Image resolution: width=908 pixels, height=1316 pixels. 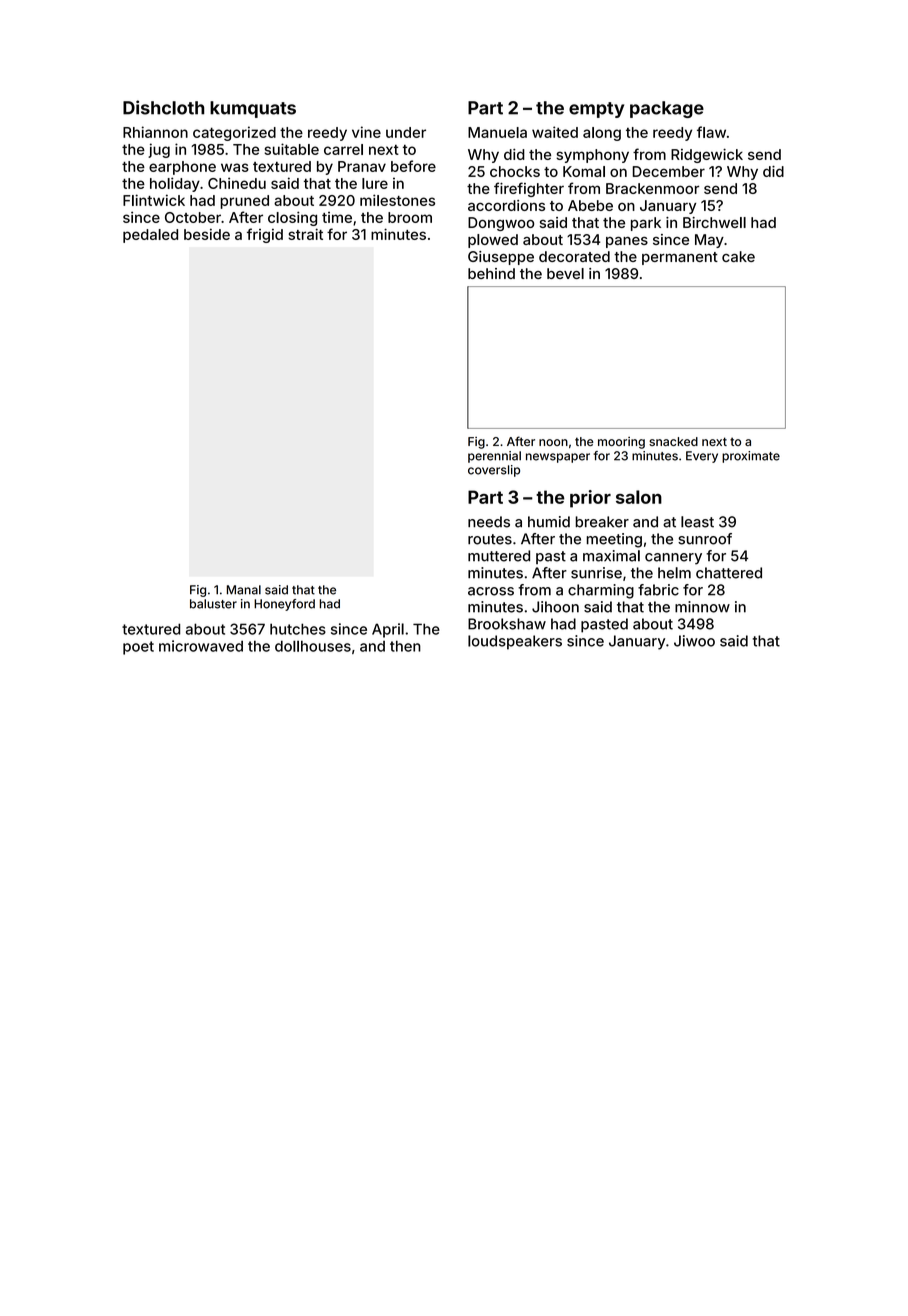 I want to click on Birchwell, so click(x=714, y=222).
